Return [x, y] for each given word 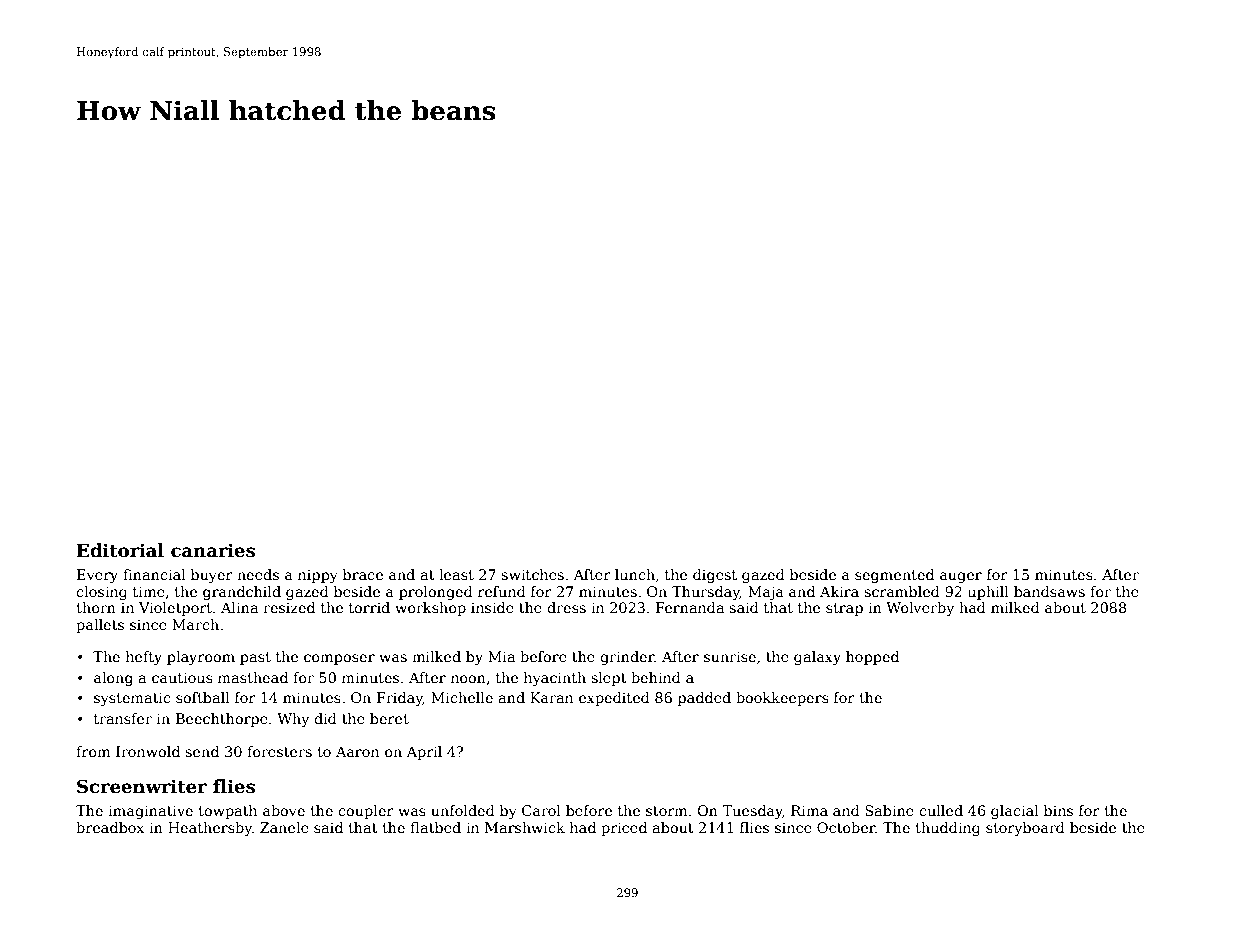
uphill [988, 593]
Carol [541, 810]
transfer [123, 718]
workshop [430, 609]
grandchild [242, 593]
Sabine [889, 810]
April [424, 753]
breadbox [110, 827]
